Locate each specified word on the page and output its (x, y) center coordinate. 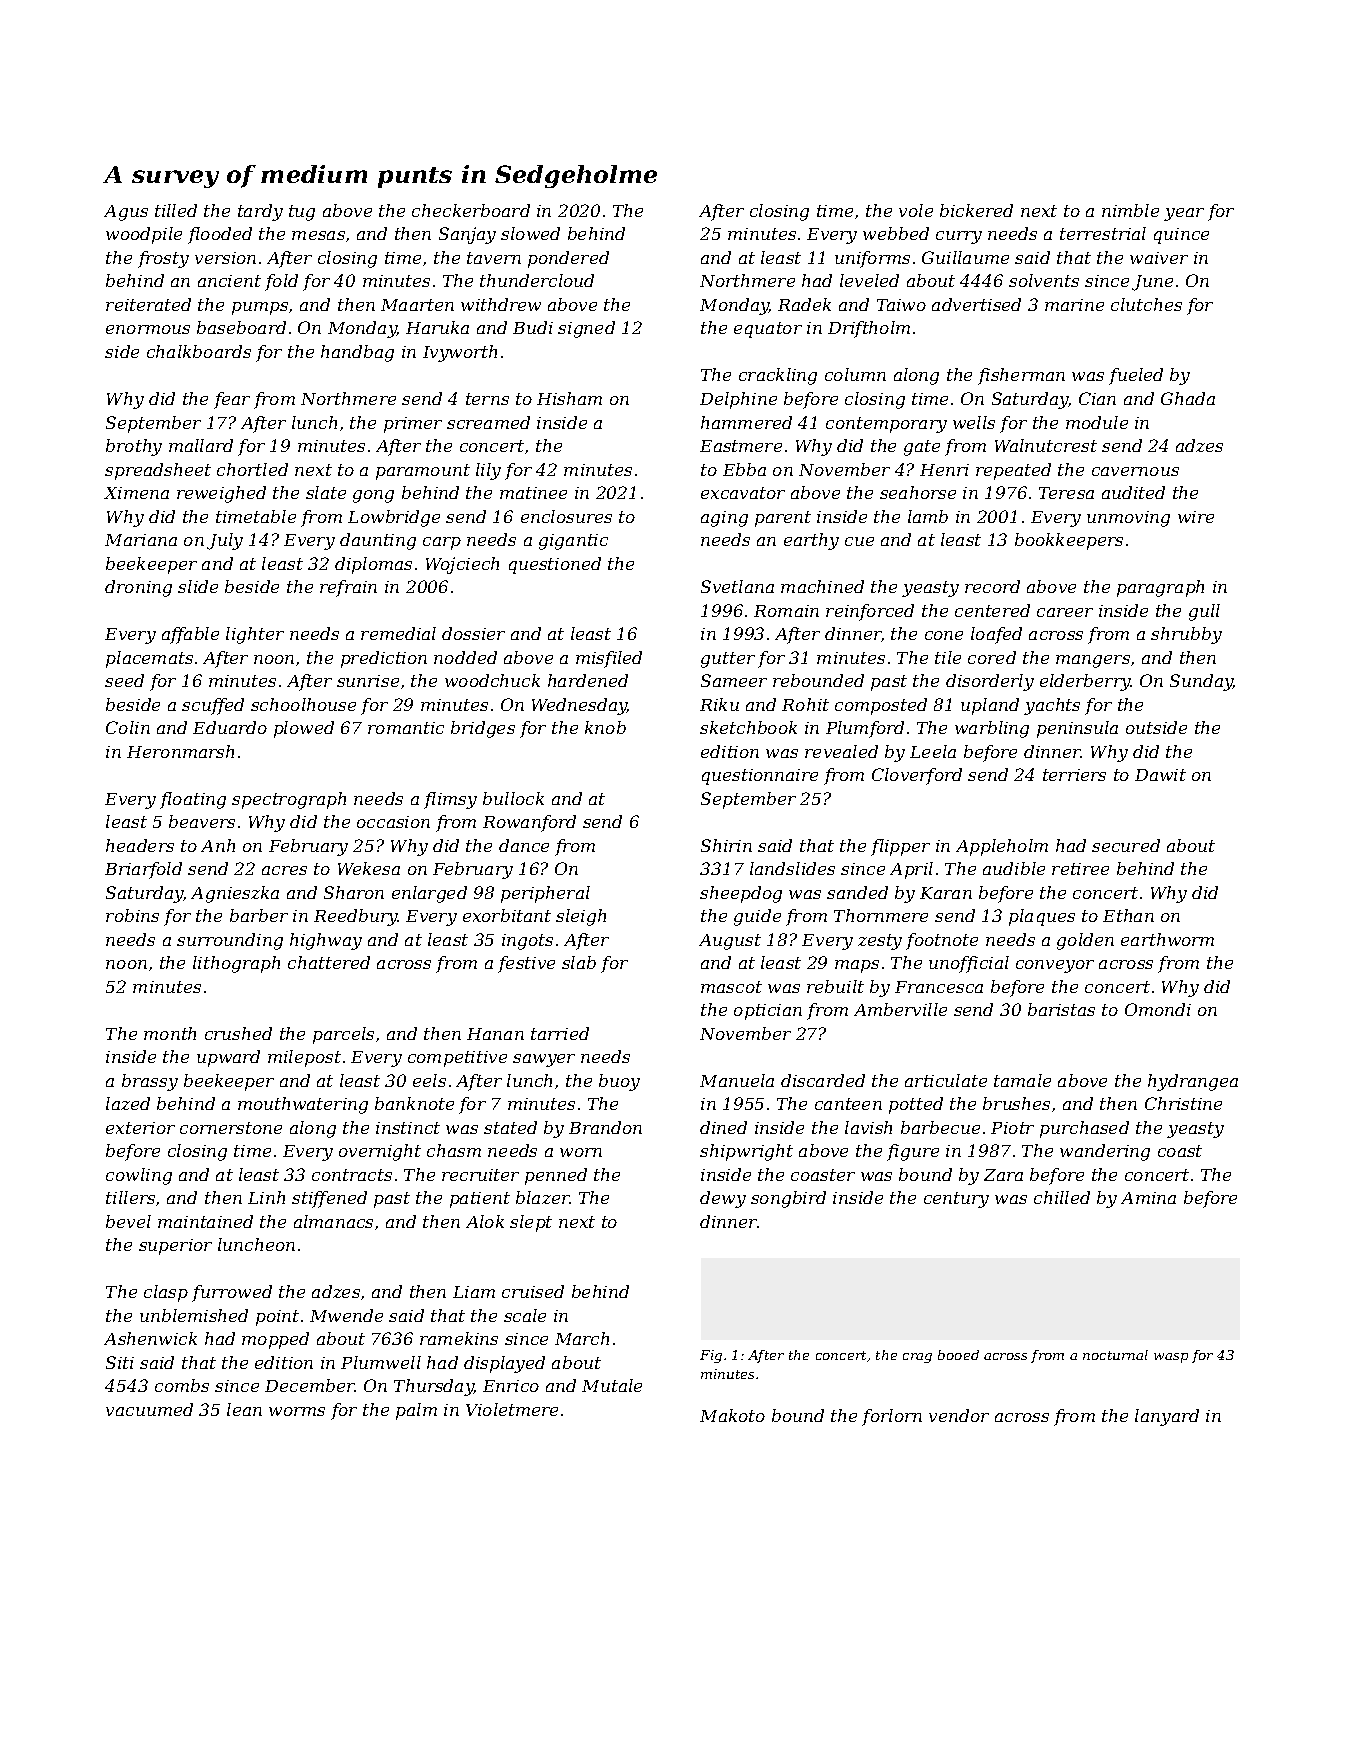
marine (1074, 305)
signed (586, 329)
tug (302, 213)
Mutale (612, 1385)
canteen (848, 1104)
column (855, 374)
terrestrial (1103, 233)
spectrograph (289, 800)
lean (244, 1409)
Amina (1148, 1198)
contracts (352, 1175)
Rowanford (529, 823)
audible (1014, 868)
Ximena (136, 493)
